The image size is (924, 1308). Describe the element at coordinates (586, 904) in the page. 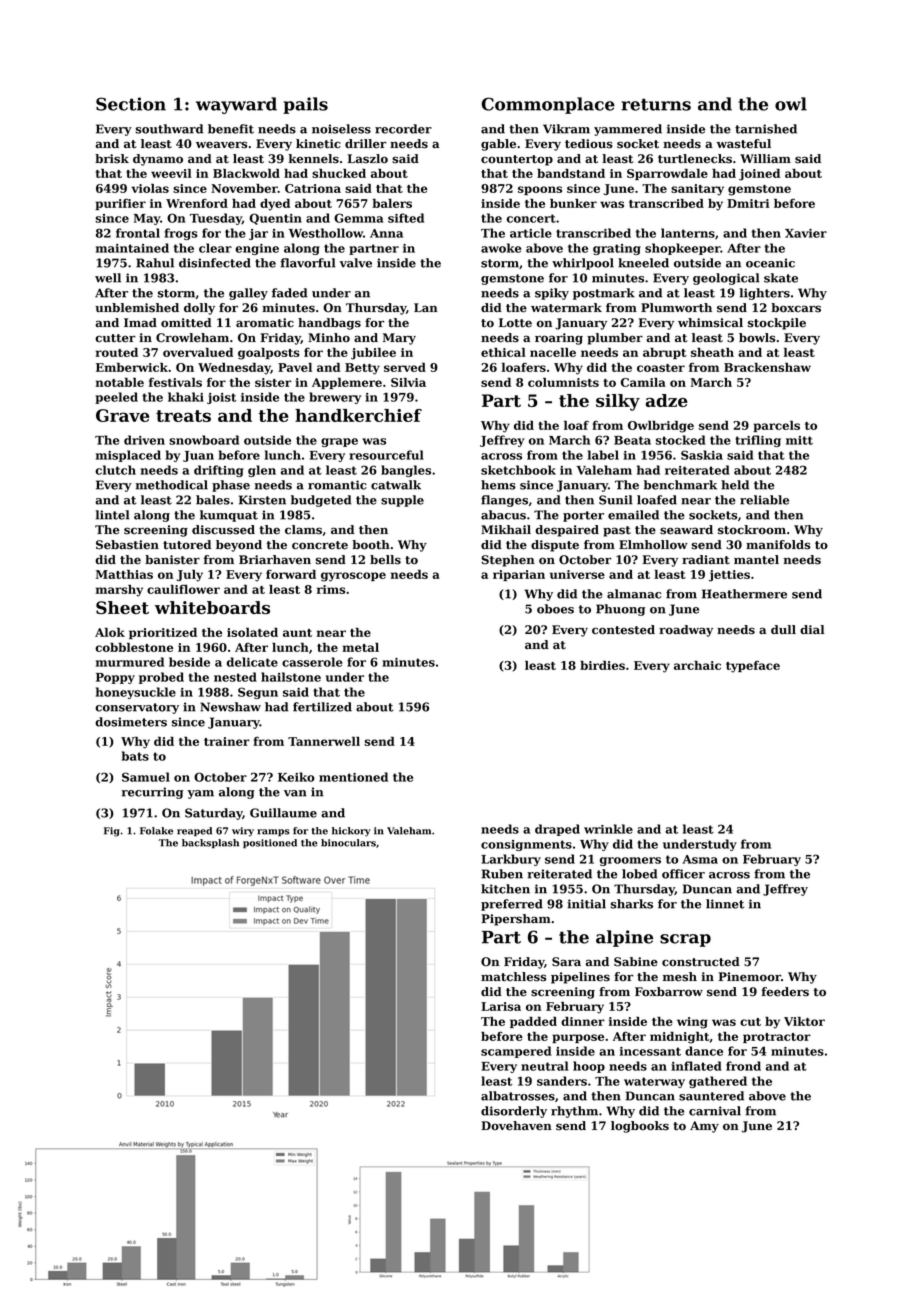

I see `initial` at that location.
